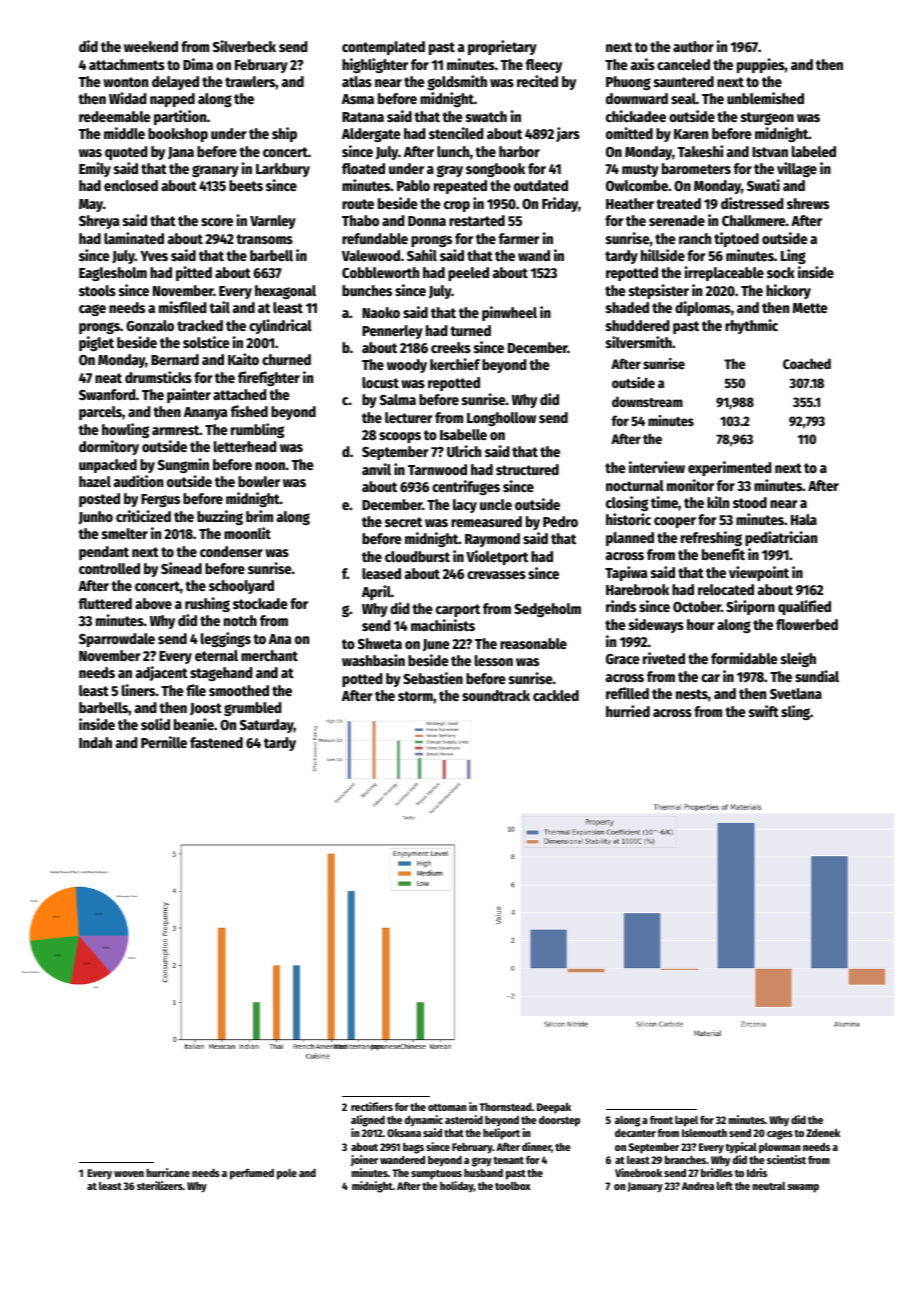  What do you see at coordinates (628, 711) in the screenshot?
I see `hurried` at bounding box center [628, 711].
